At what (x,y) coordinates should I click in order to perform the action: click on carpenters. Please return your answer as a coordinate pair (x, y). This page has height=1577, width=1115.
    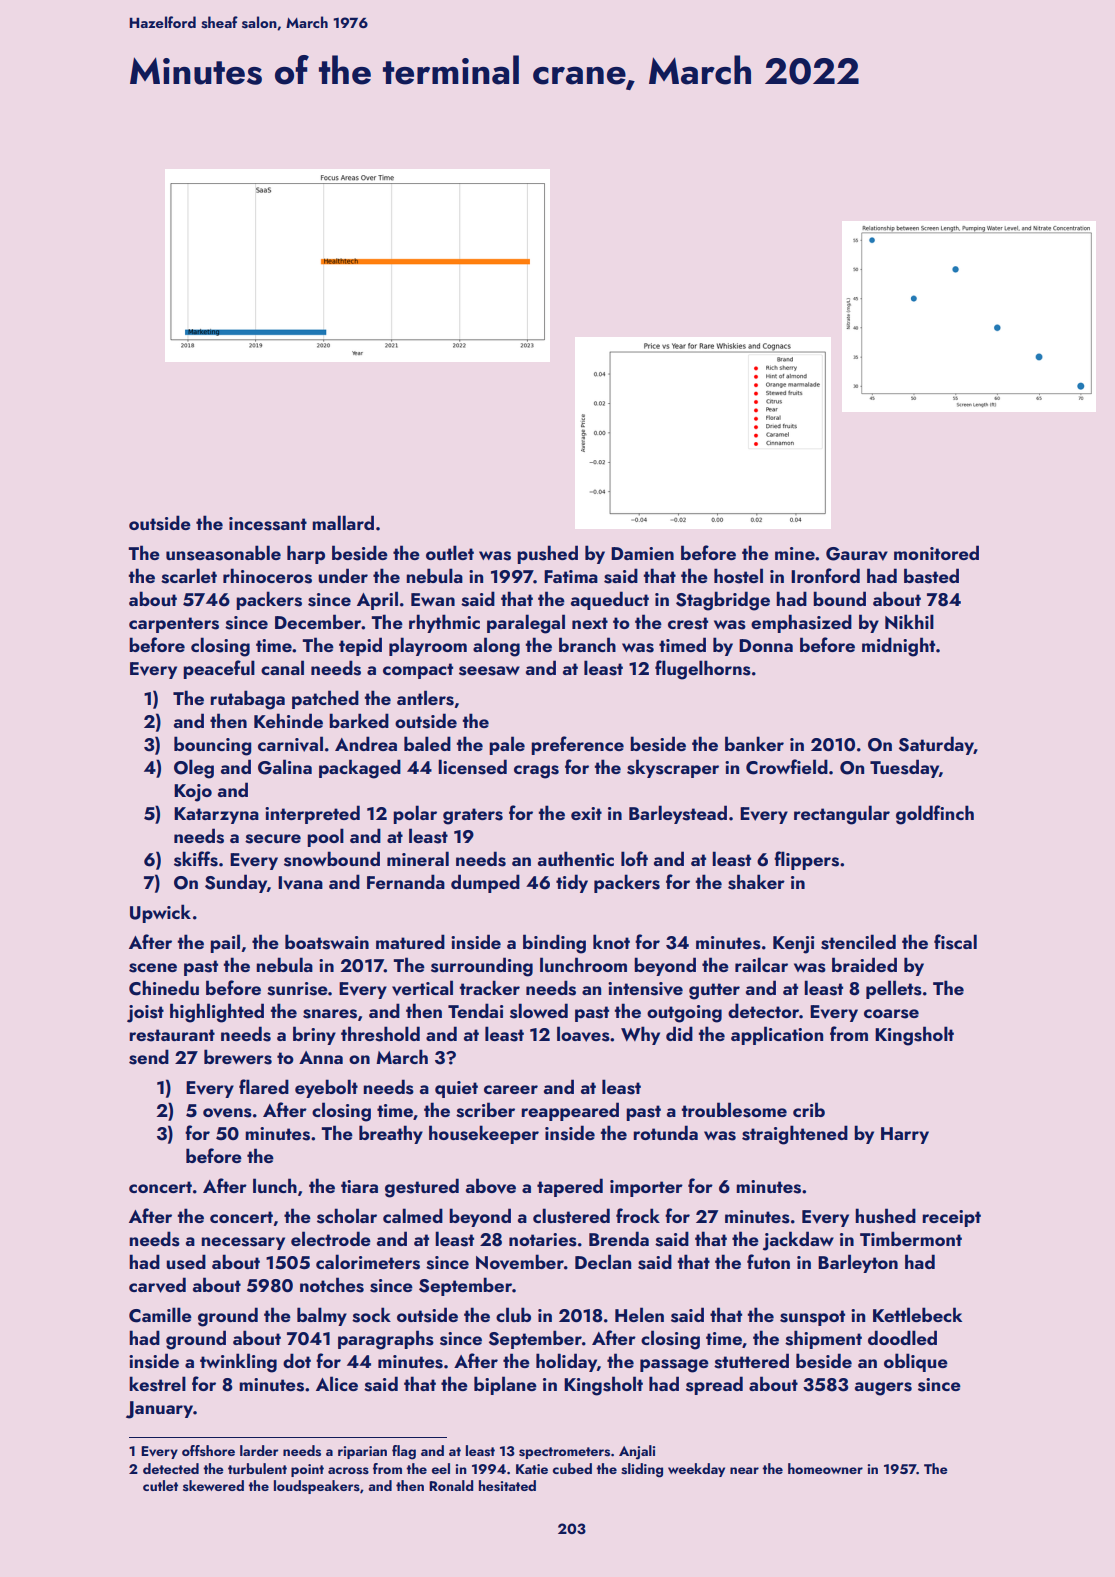
    Looking at the image, I should click on (174, 625).
